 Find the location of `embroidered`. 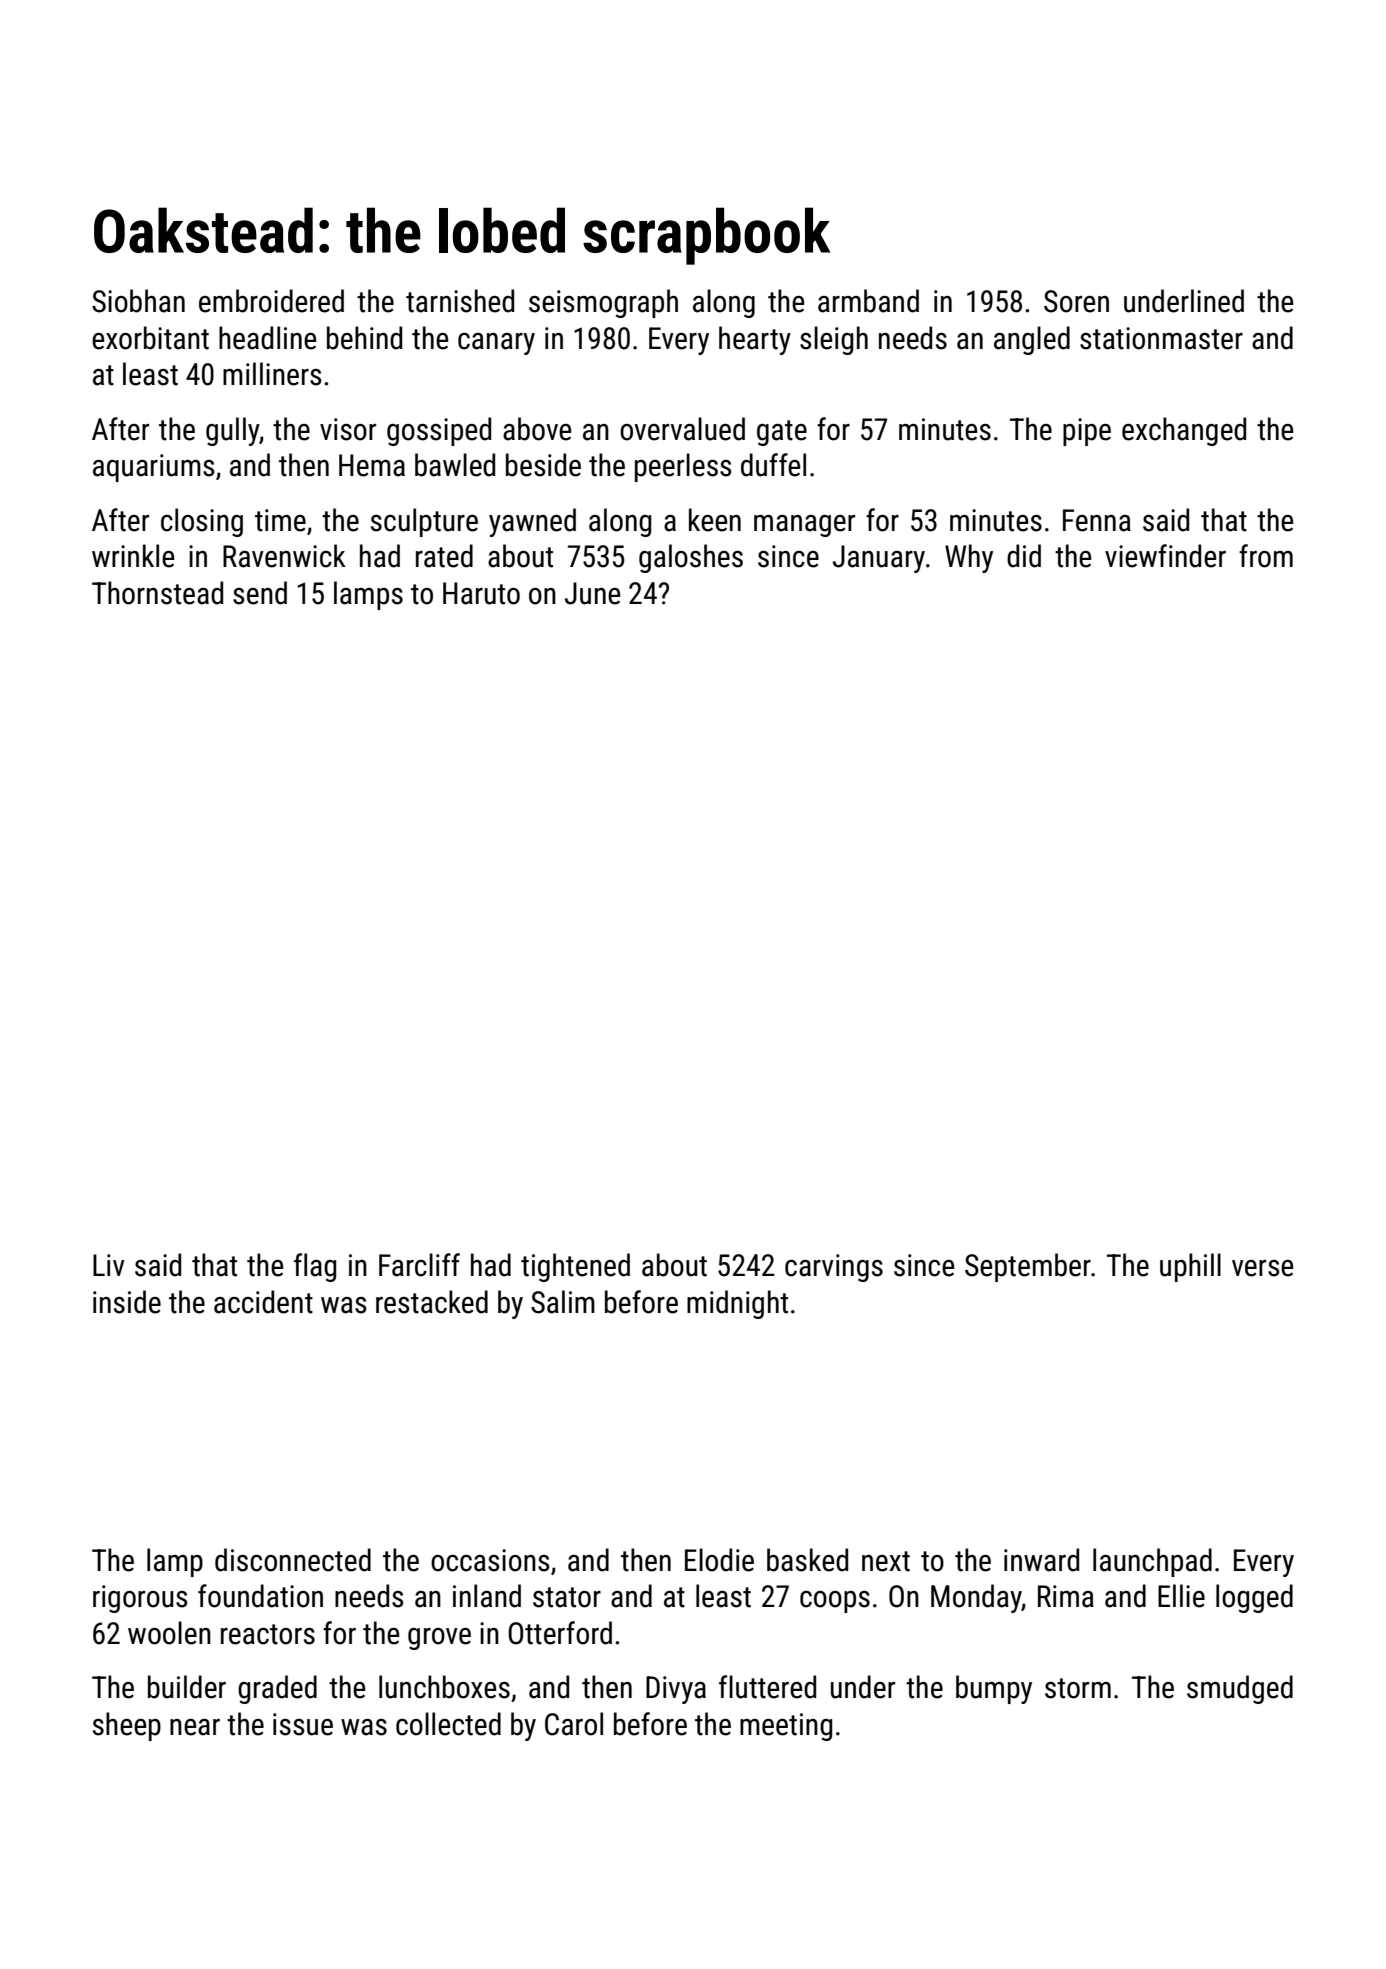

embroidered is located at coordinates (271, 301).
